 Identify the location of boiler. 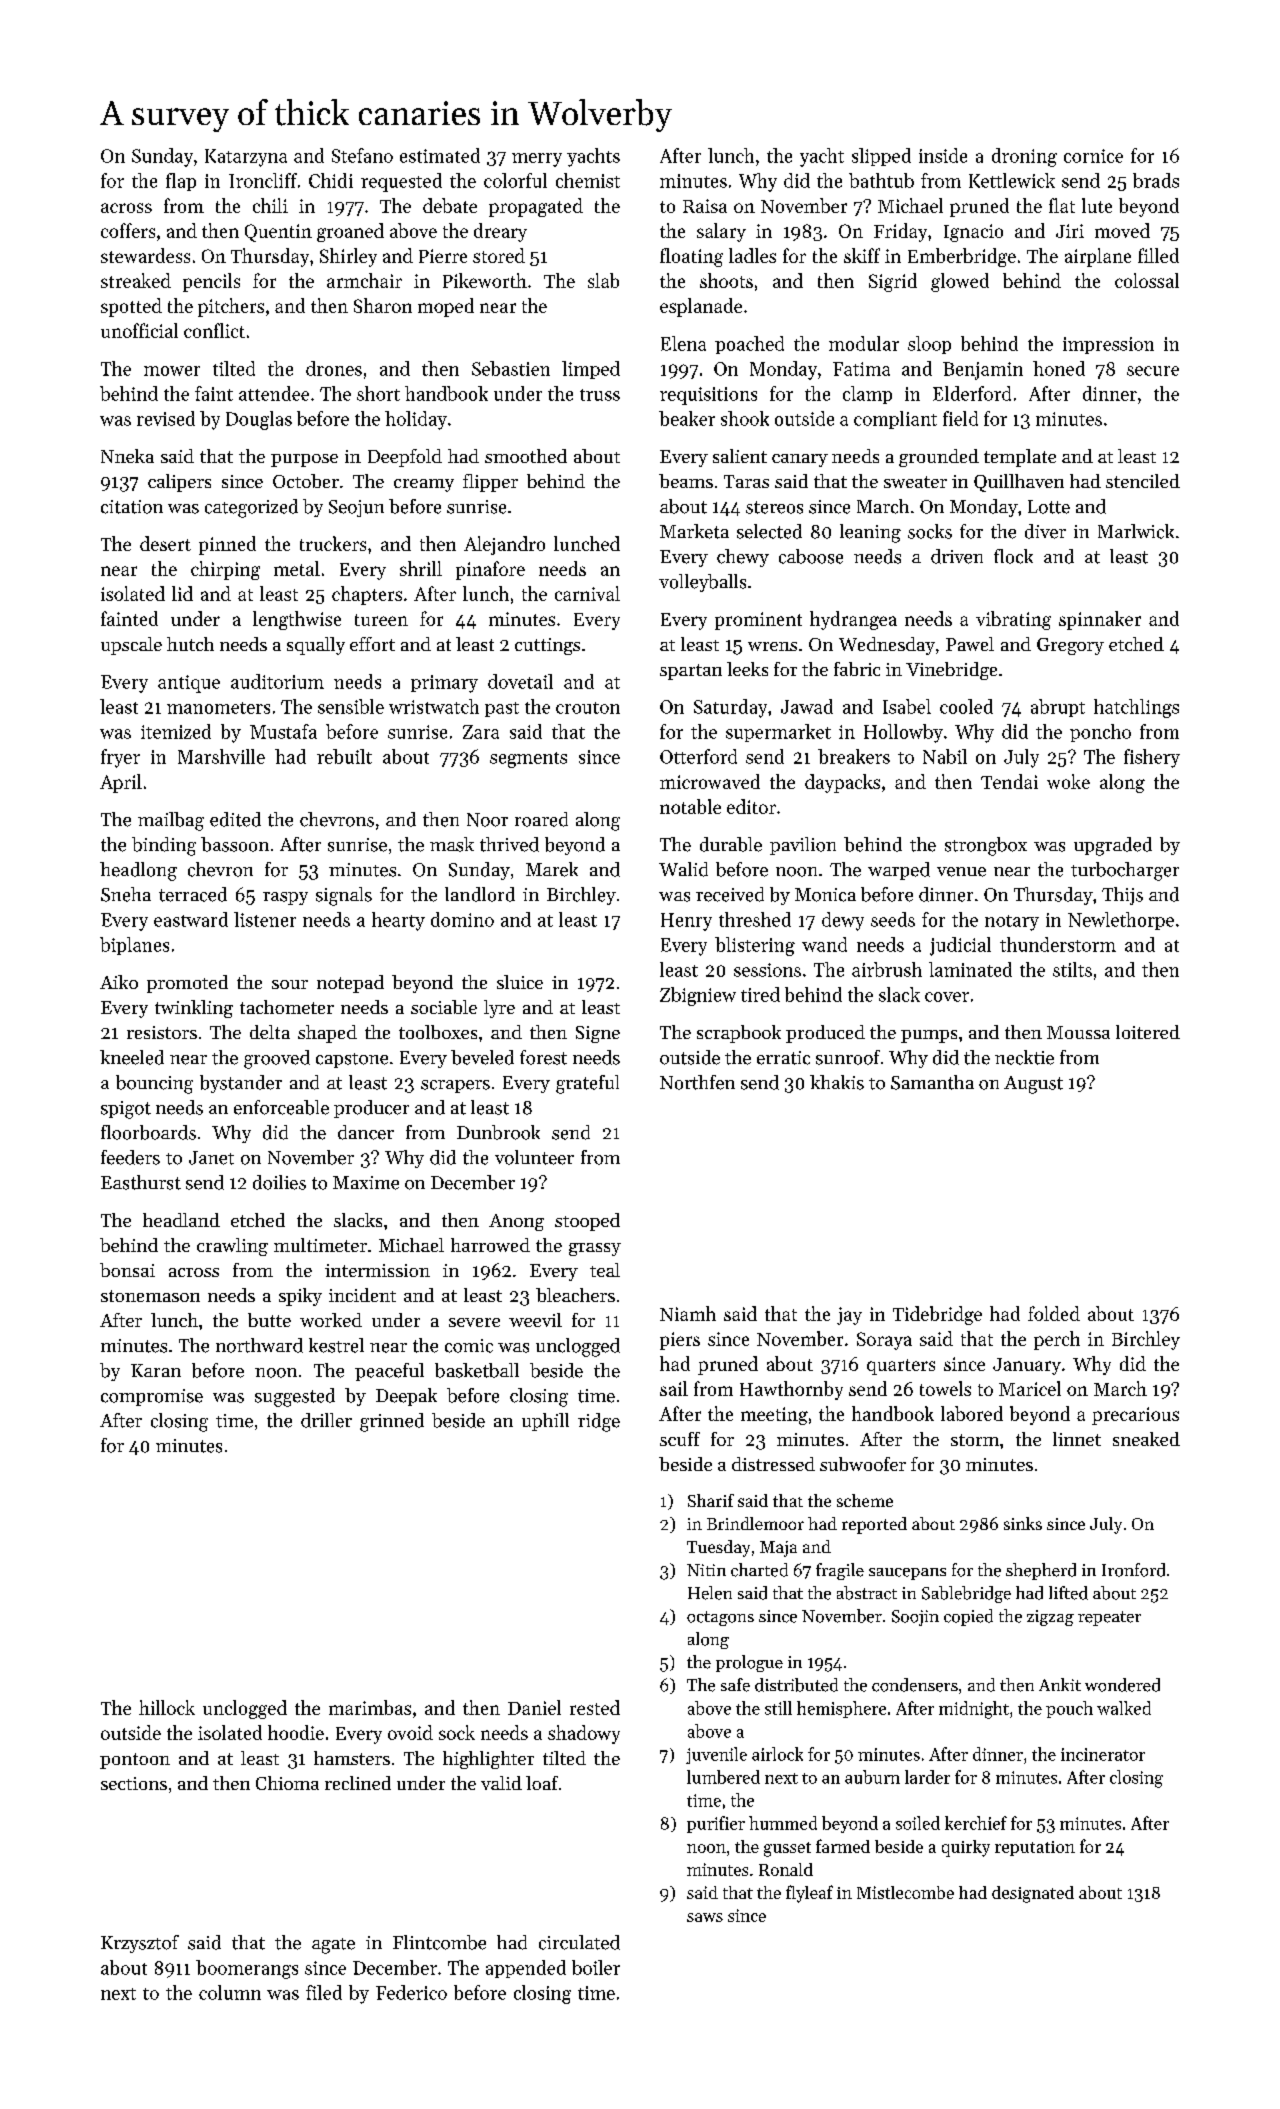
(596, 1967).
